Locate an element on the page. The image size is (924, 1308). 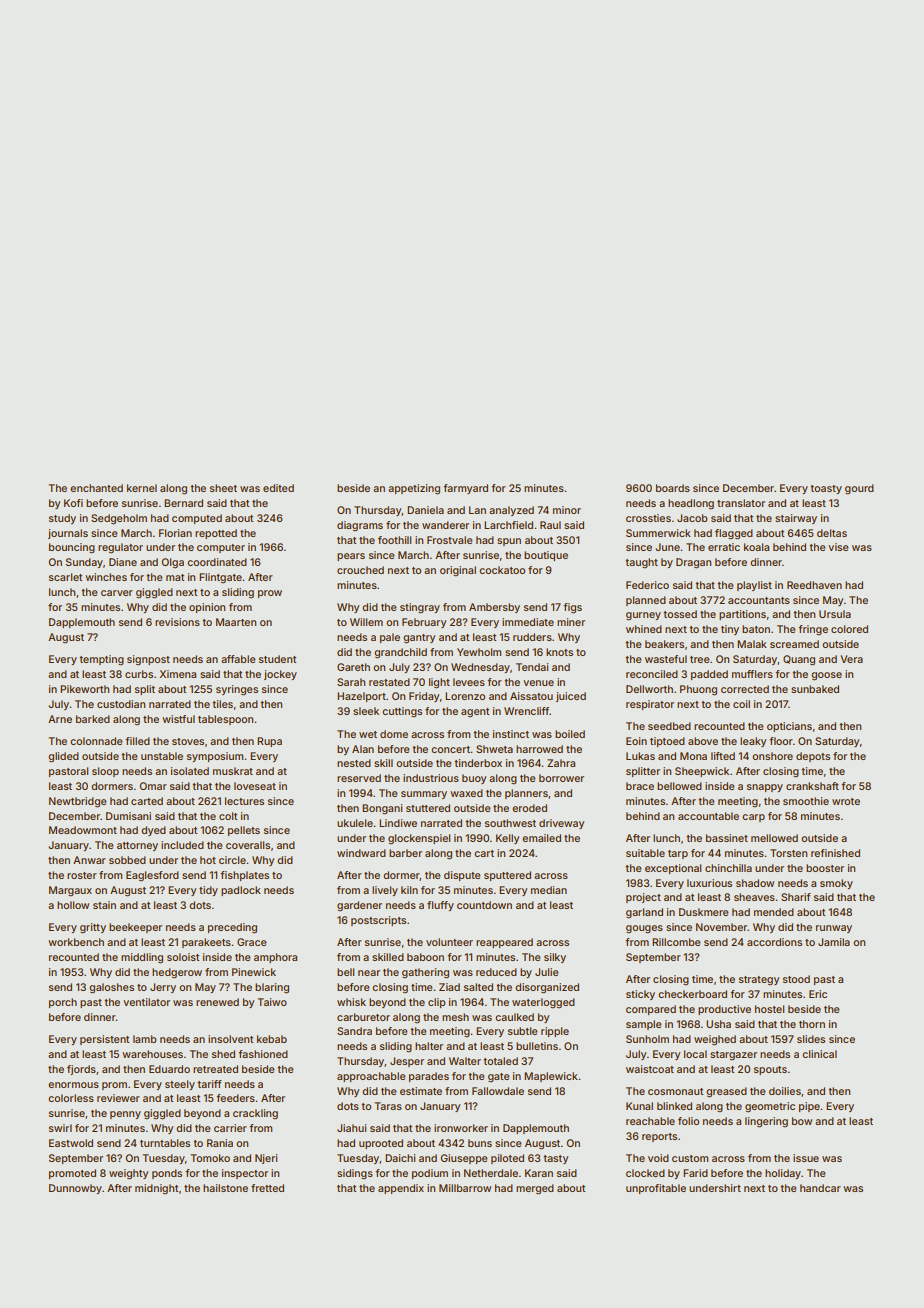
gouges is located at coordinates (644, 929).
